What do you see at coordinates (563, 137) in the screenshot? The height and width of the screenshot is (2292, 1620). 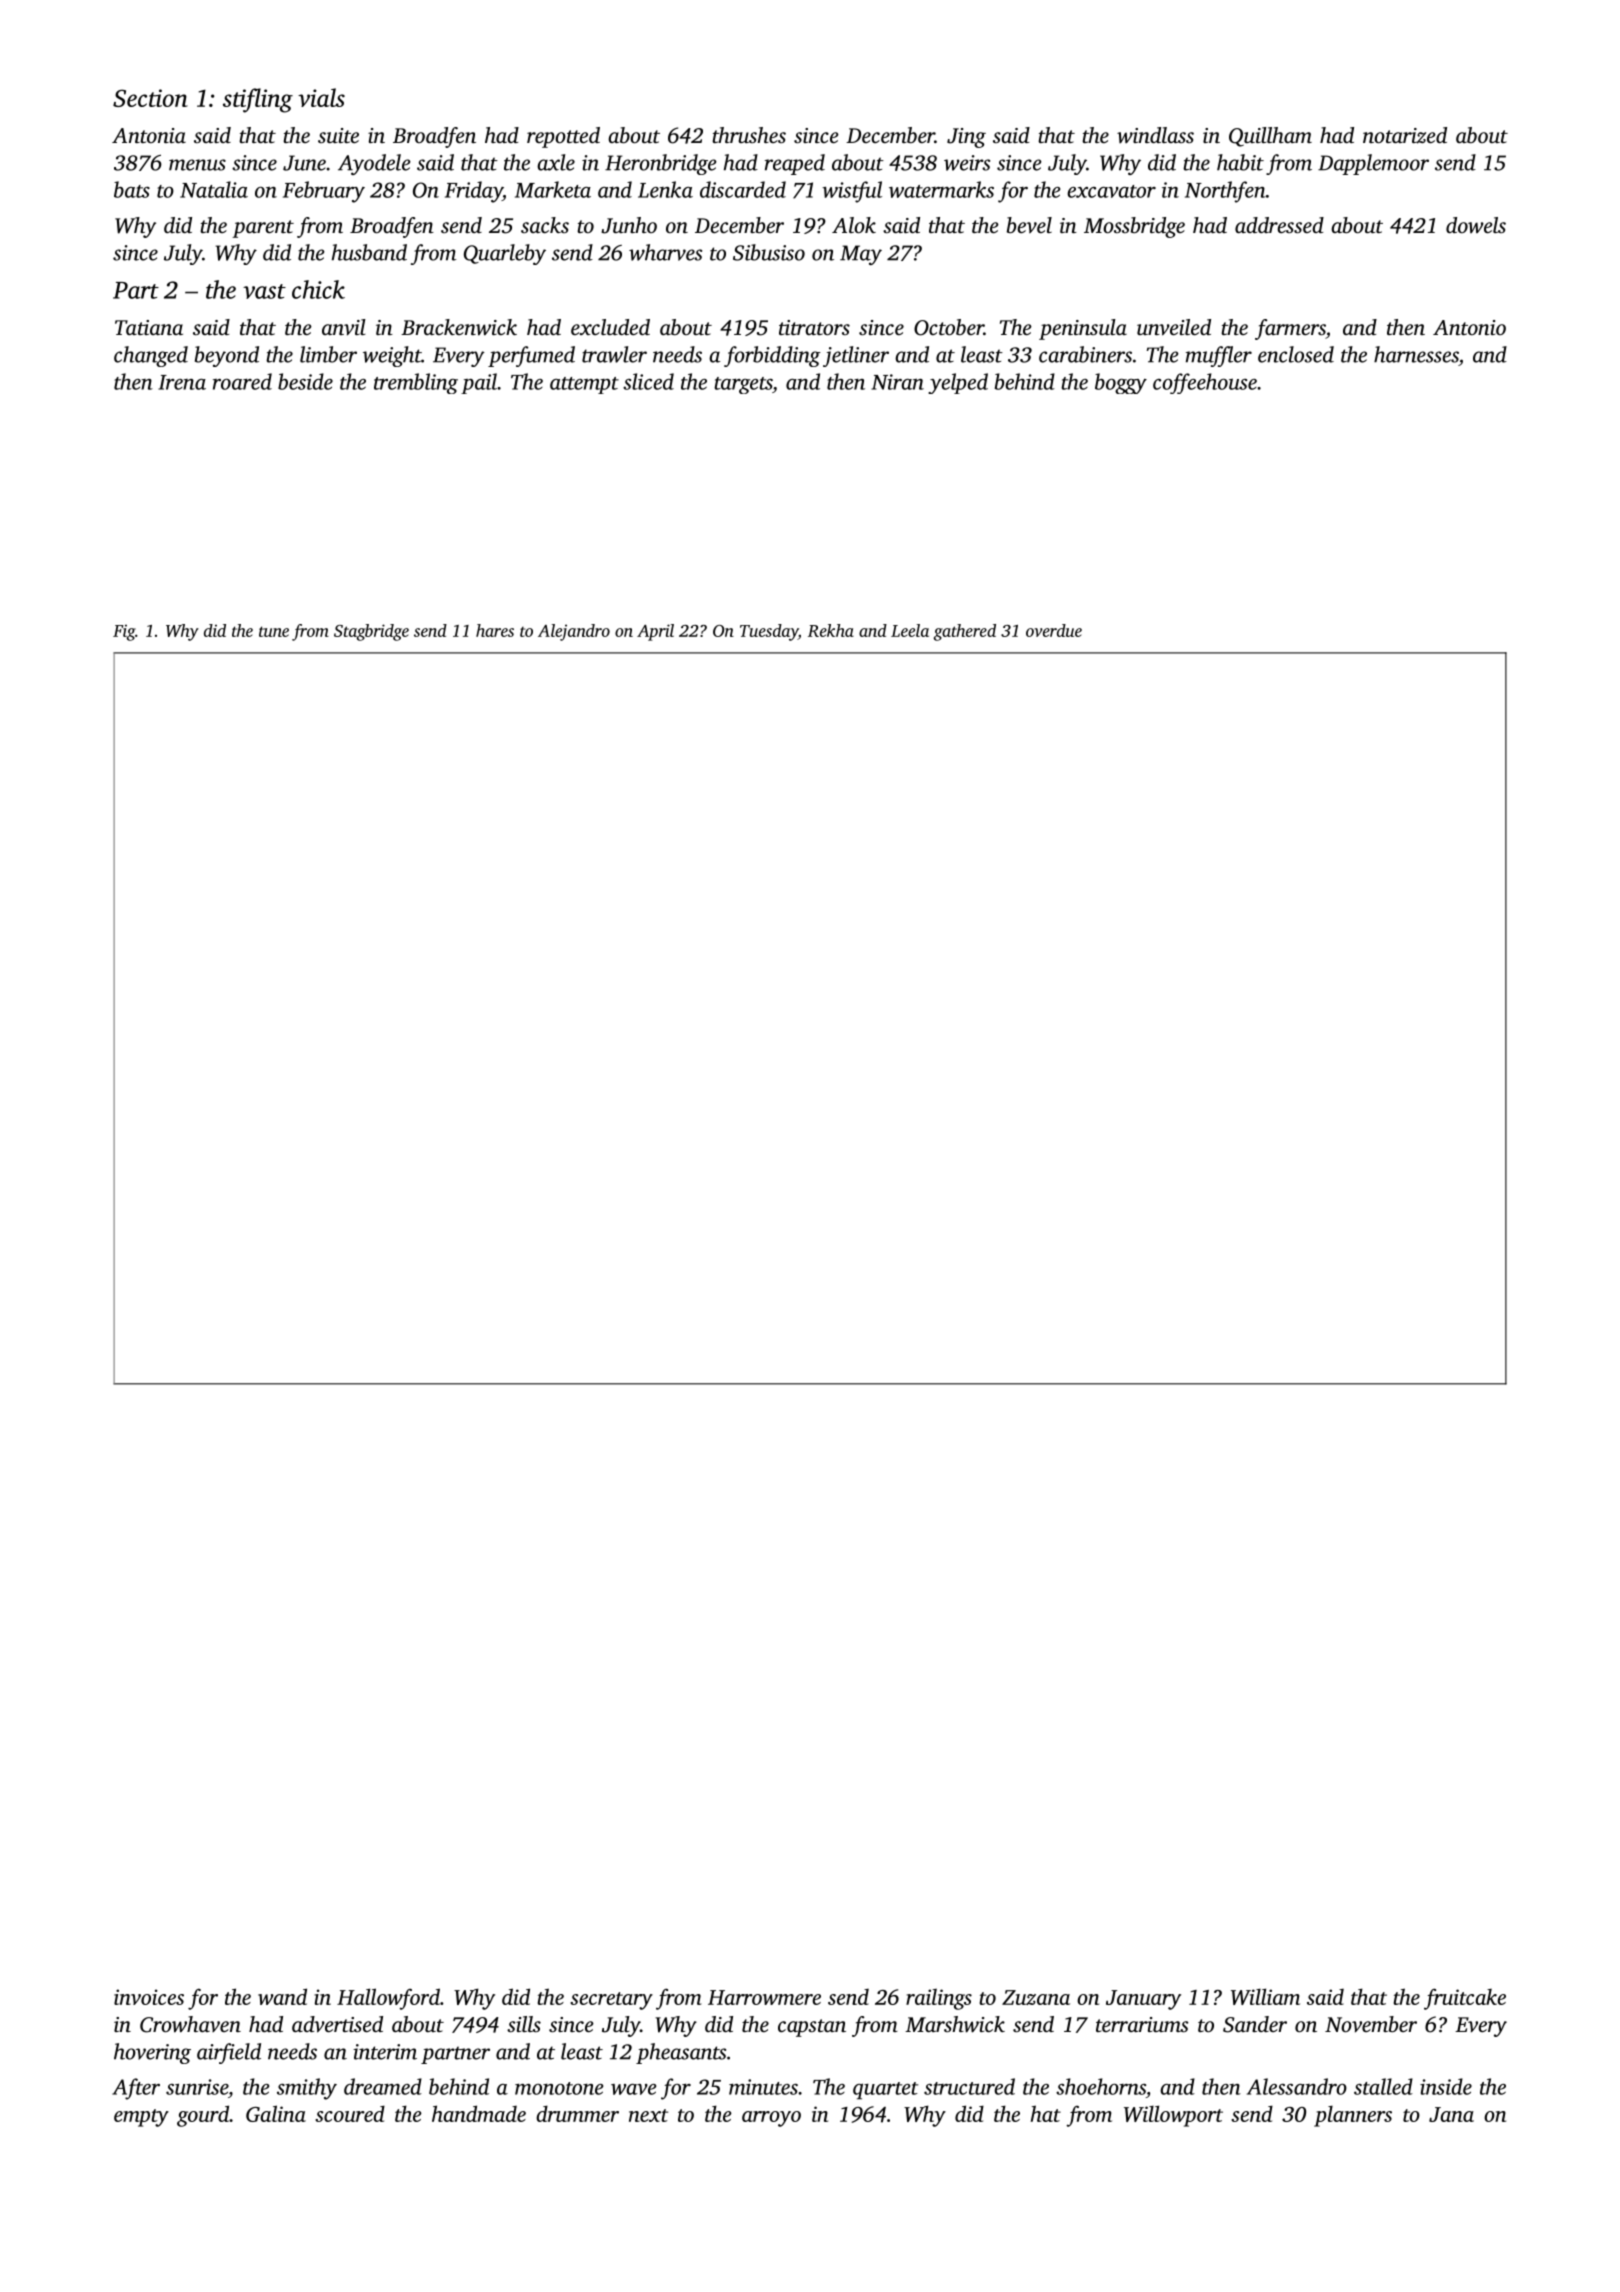 I see `repotted` at bounding box center [563, 137].
